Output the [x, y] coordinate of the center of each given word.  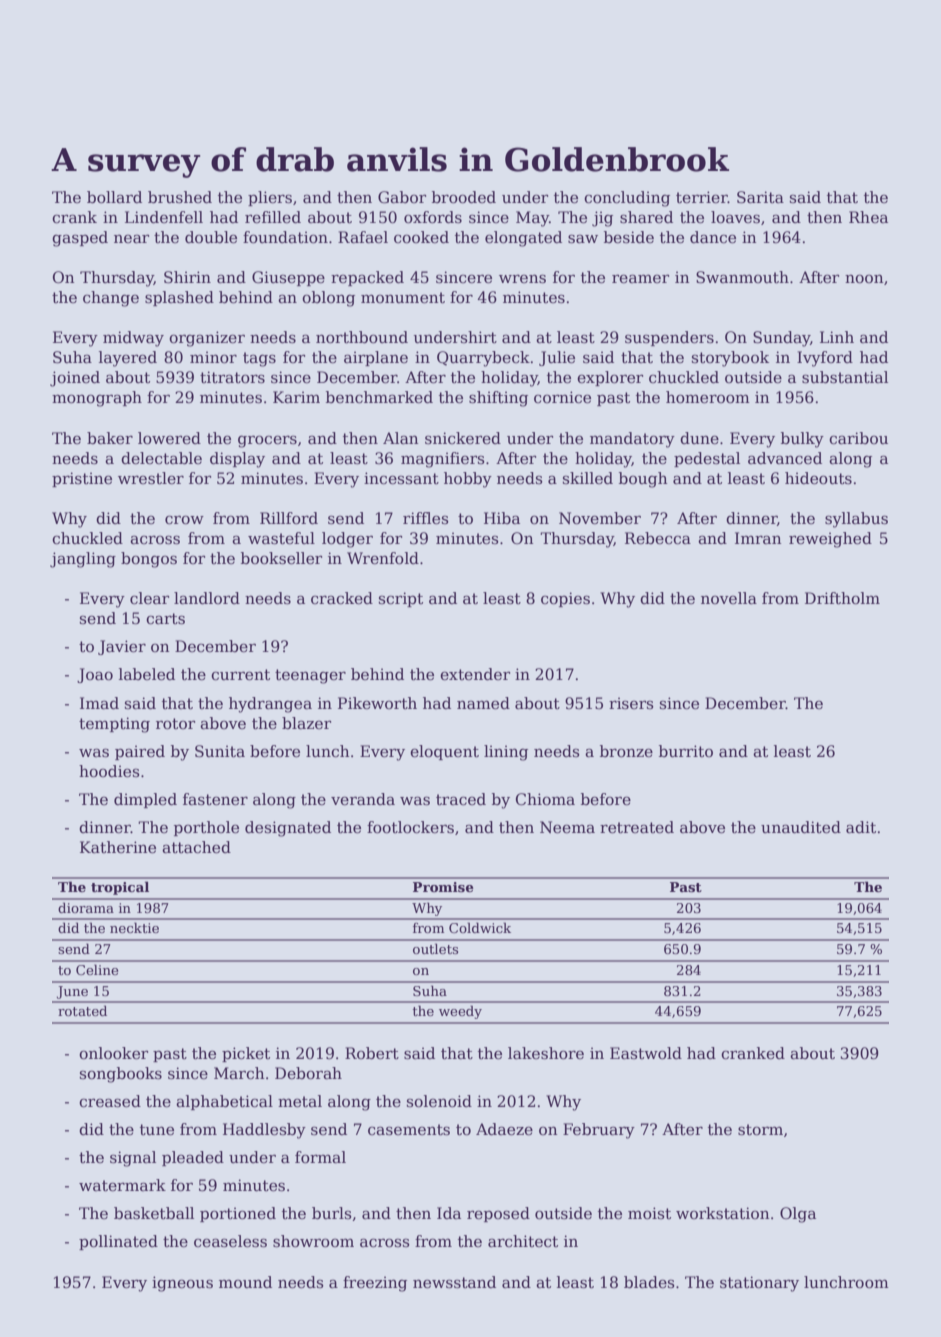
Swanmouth [742, 277]
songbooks [121, 1075]
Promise [443, 887]
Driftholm [842, 598]
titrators [232, 377]
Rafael [363, 237]
